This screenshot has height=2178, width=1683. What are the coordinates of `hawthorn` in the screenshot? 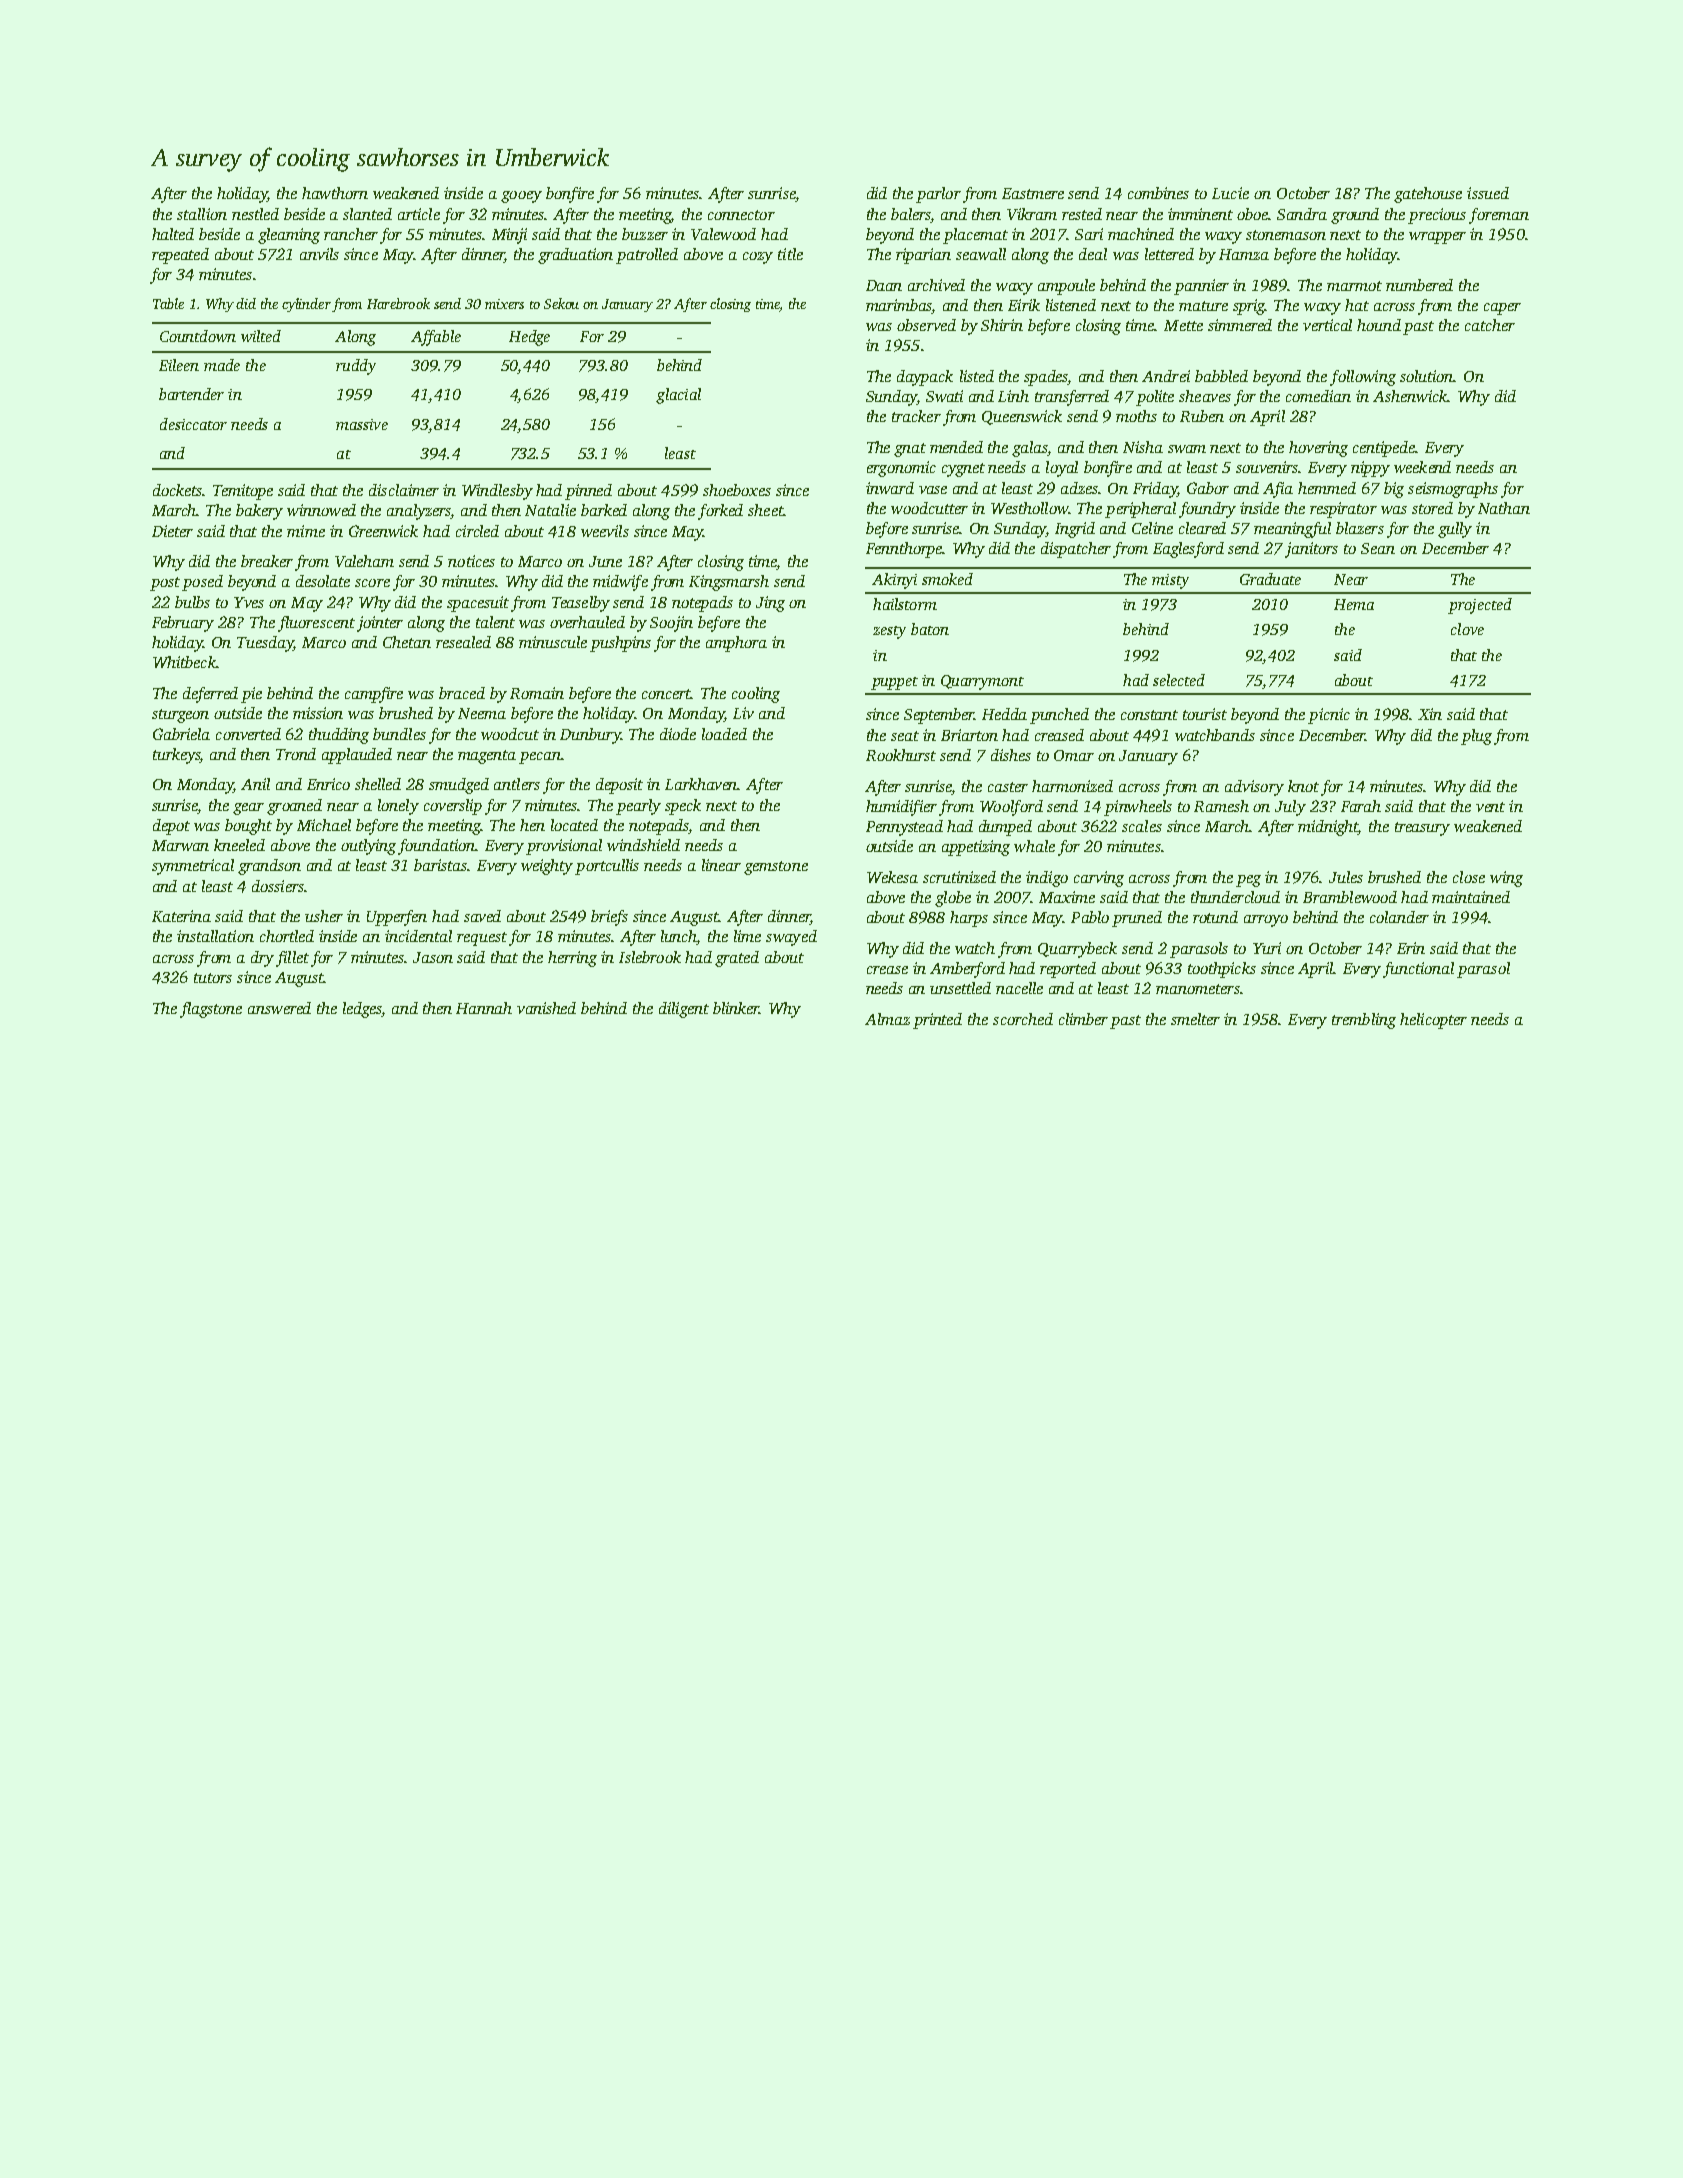 It's located at (335, 193).
